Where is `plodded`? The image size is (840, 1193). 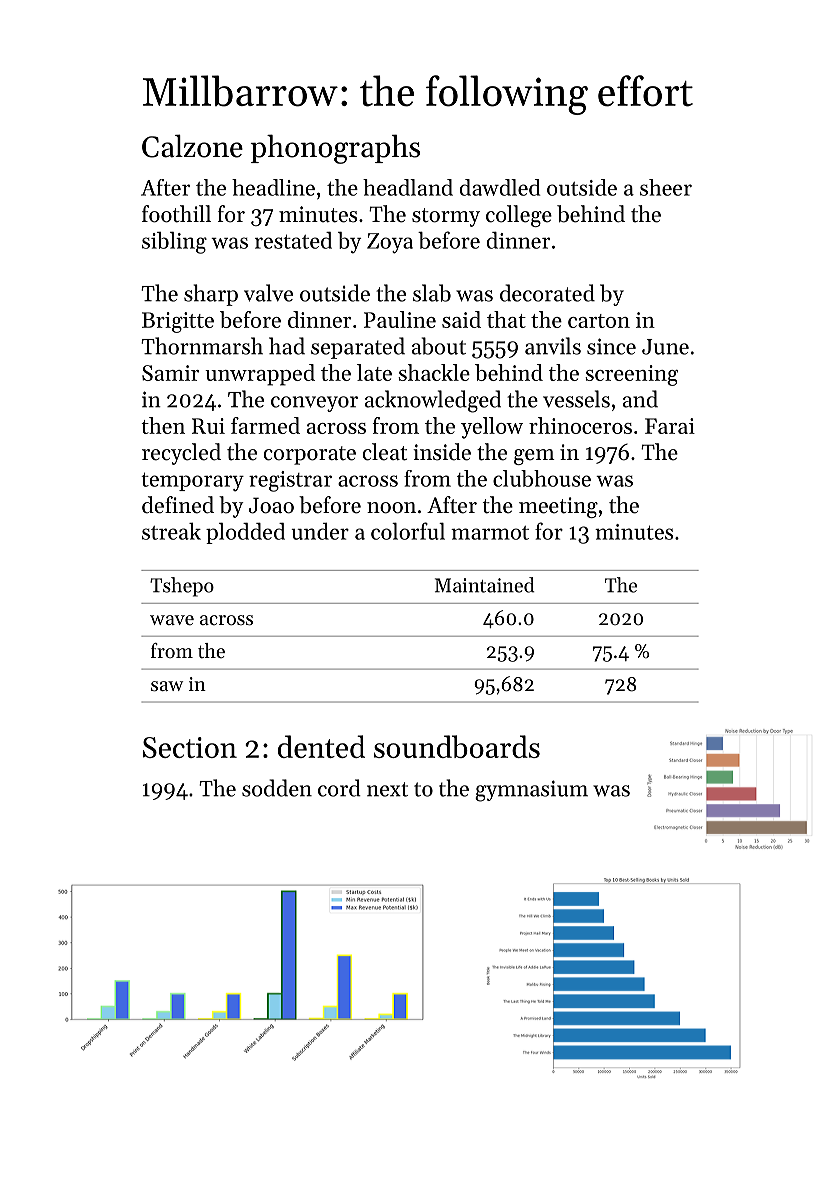
plodded is located at coordinates (245, 533).
